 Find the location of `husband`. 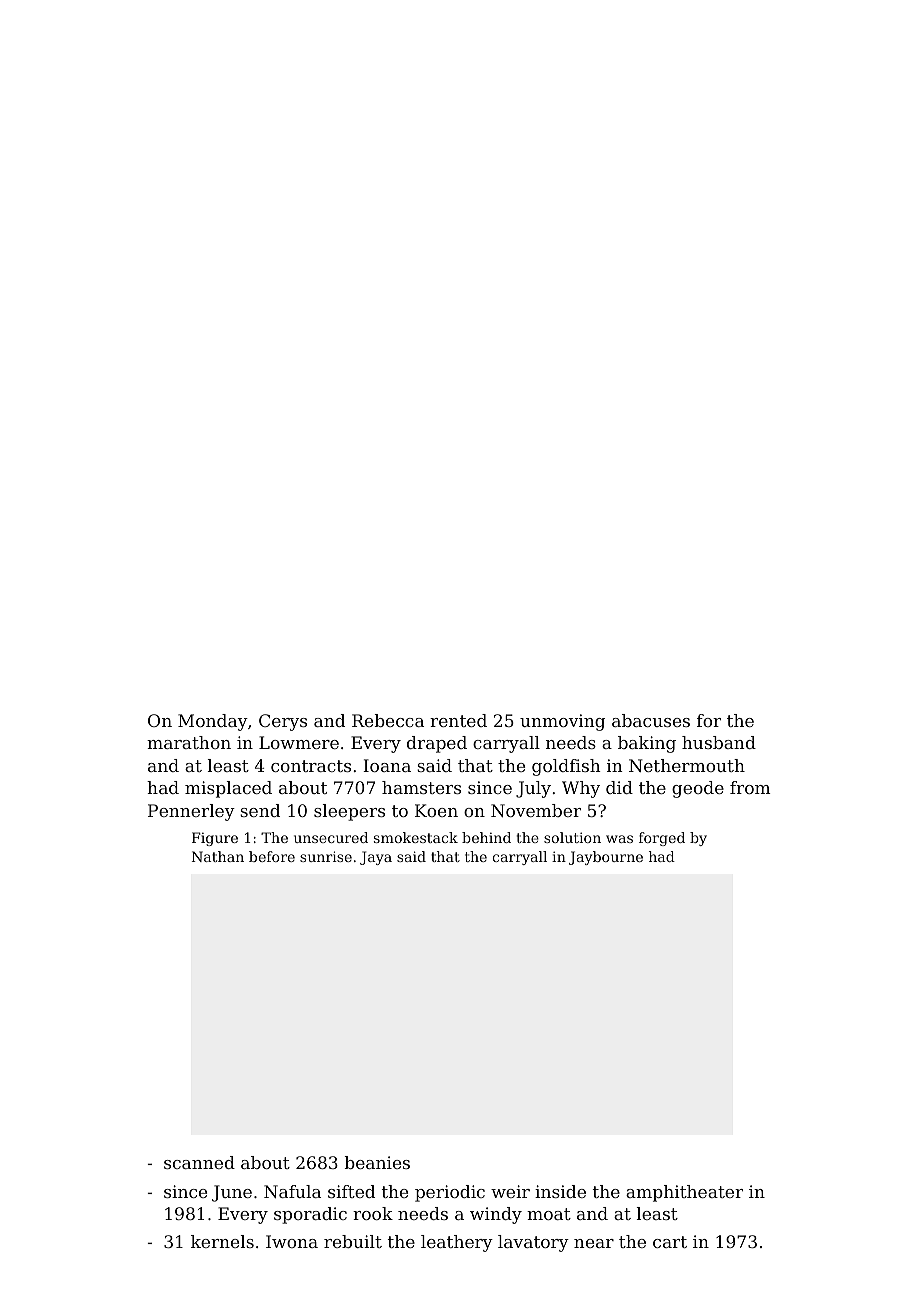

husband is located at coordinates (719, 742).
